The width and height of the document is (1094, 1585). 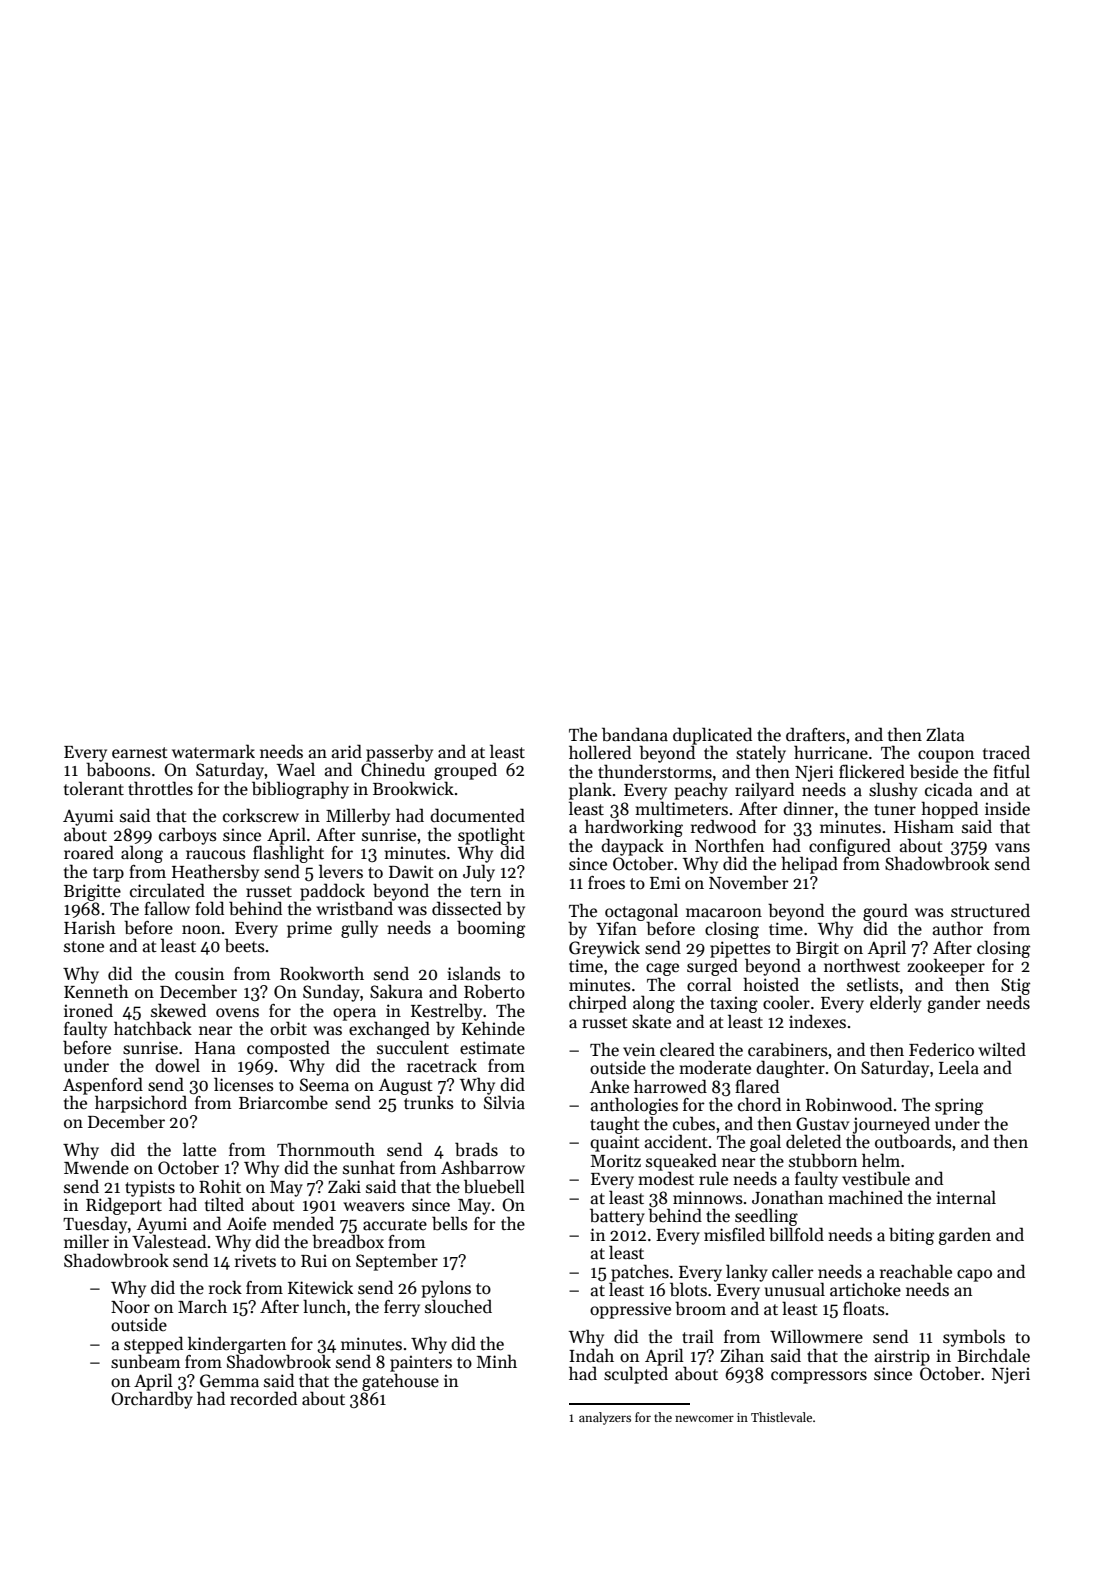 What do you see at coordinates (152, 1400) in the document?
I see `Orchardby` at bounding box center [152, 1400].
